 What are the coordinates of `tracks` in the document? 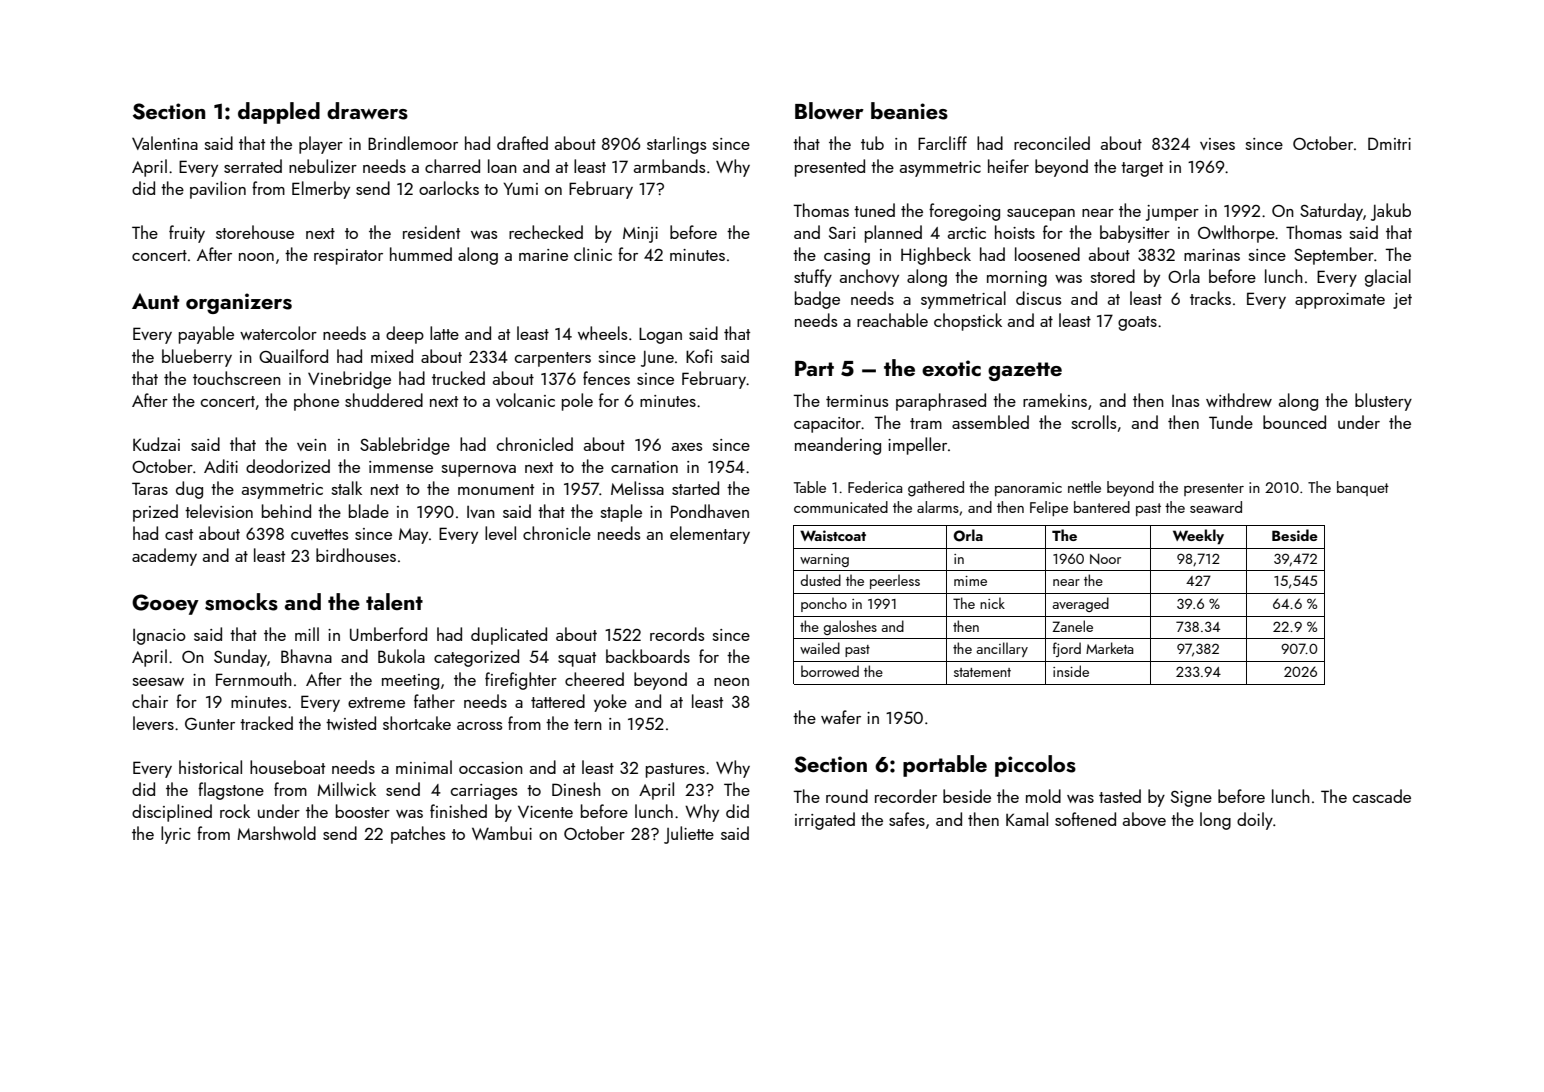 It's located at (1210, 298).
